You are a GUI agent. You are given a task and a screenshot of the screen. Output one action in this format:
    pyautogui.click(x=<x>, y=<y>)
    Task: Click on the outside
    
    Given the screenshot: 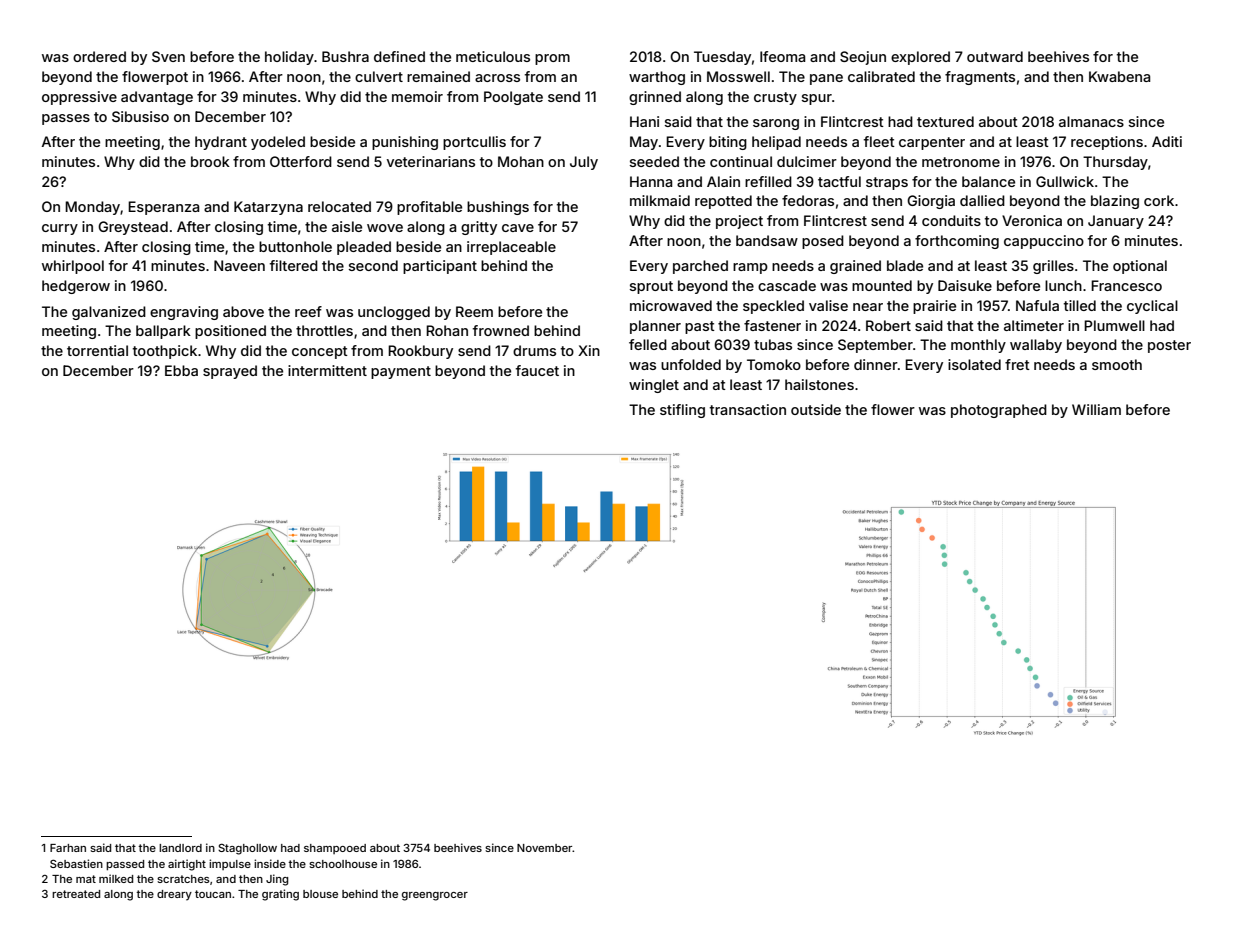 What is the action you would take?
    pyautogui.click(x=816, y=409)
